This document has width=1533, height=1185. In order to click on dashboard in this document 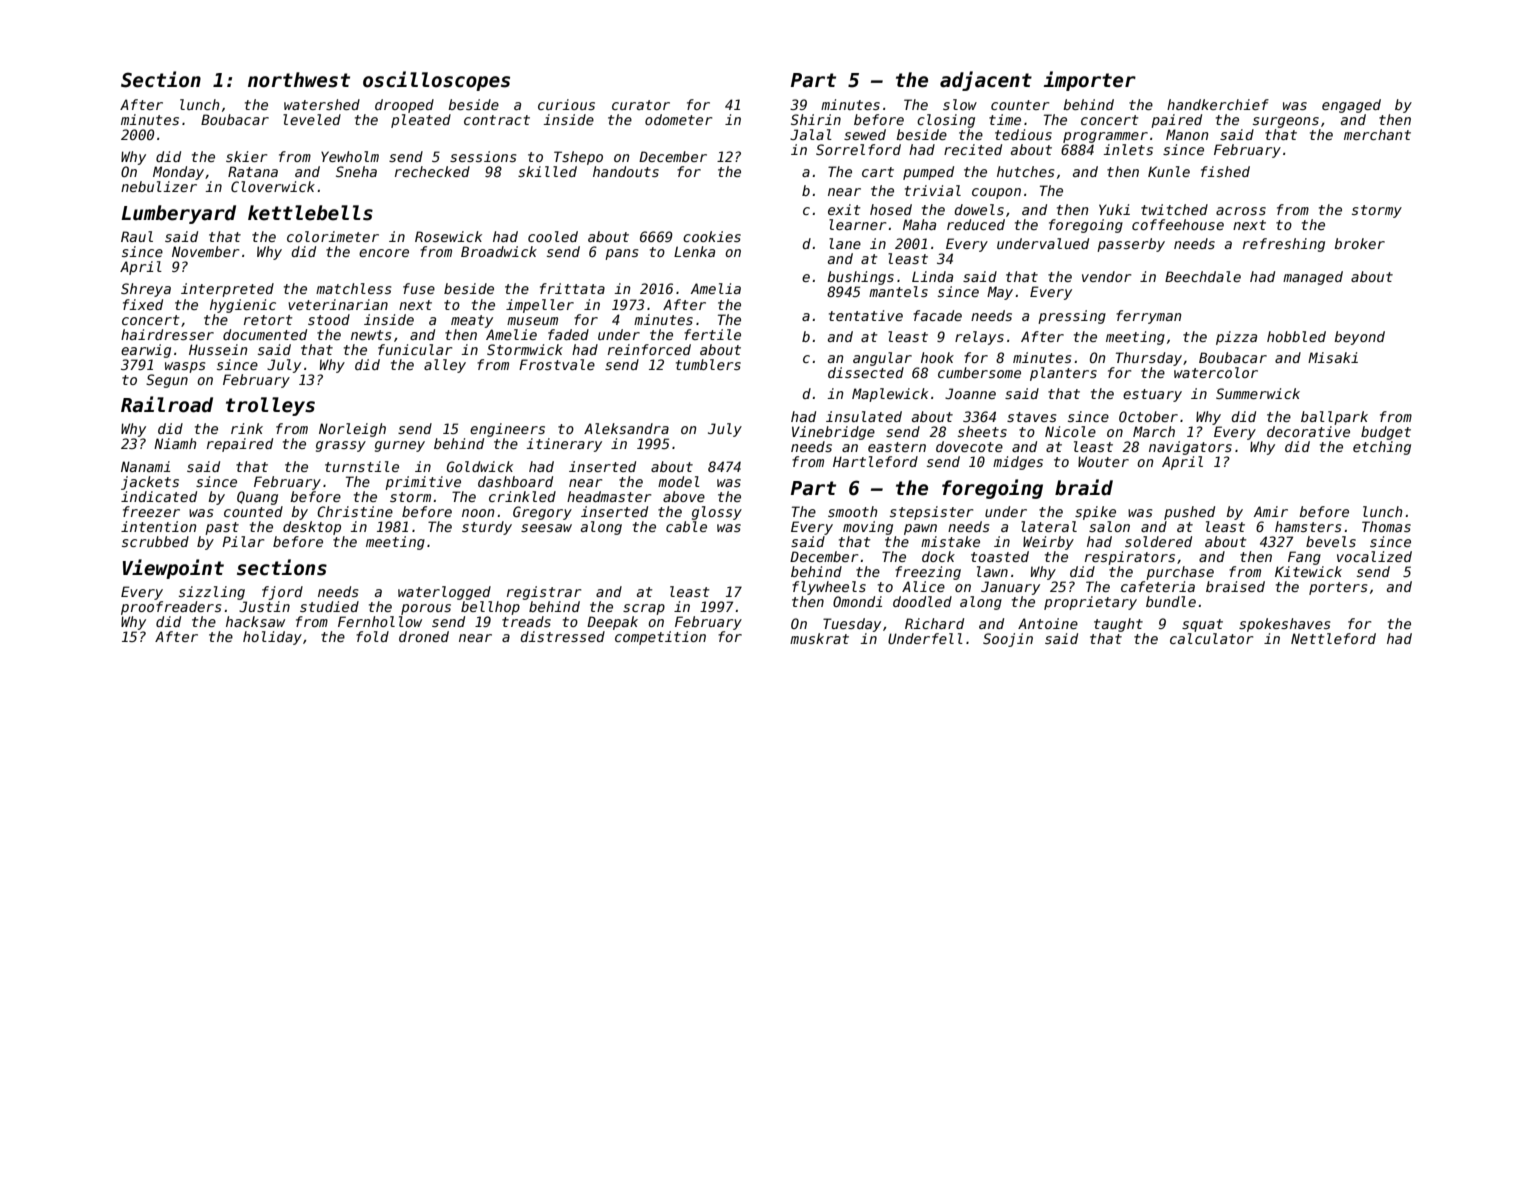, I will do `click(515, 481)`.
